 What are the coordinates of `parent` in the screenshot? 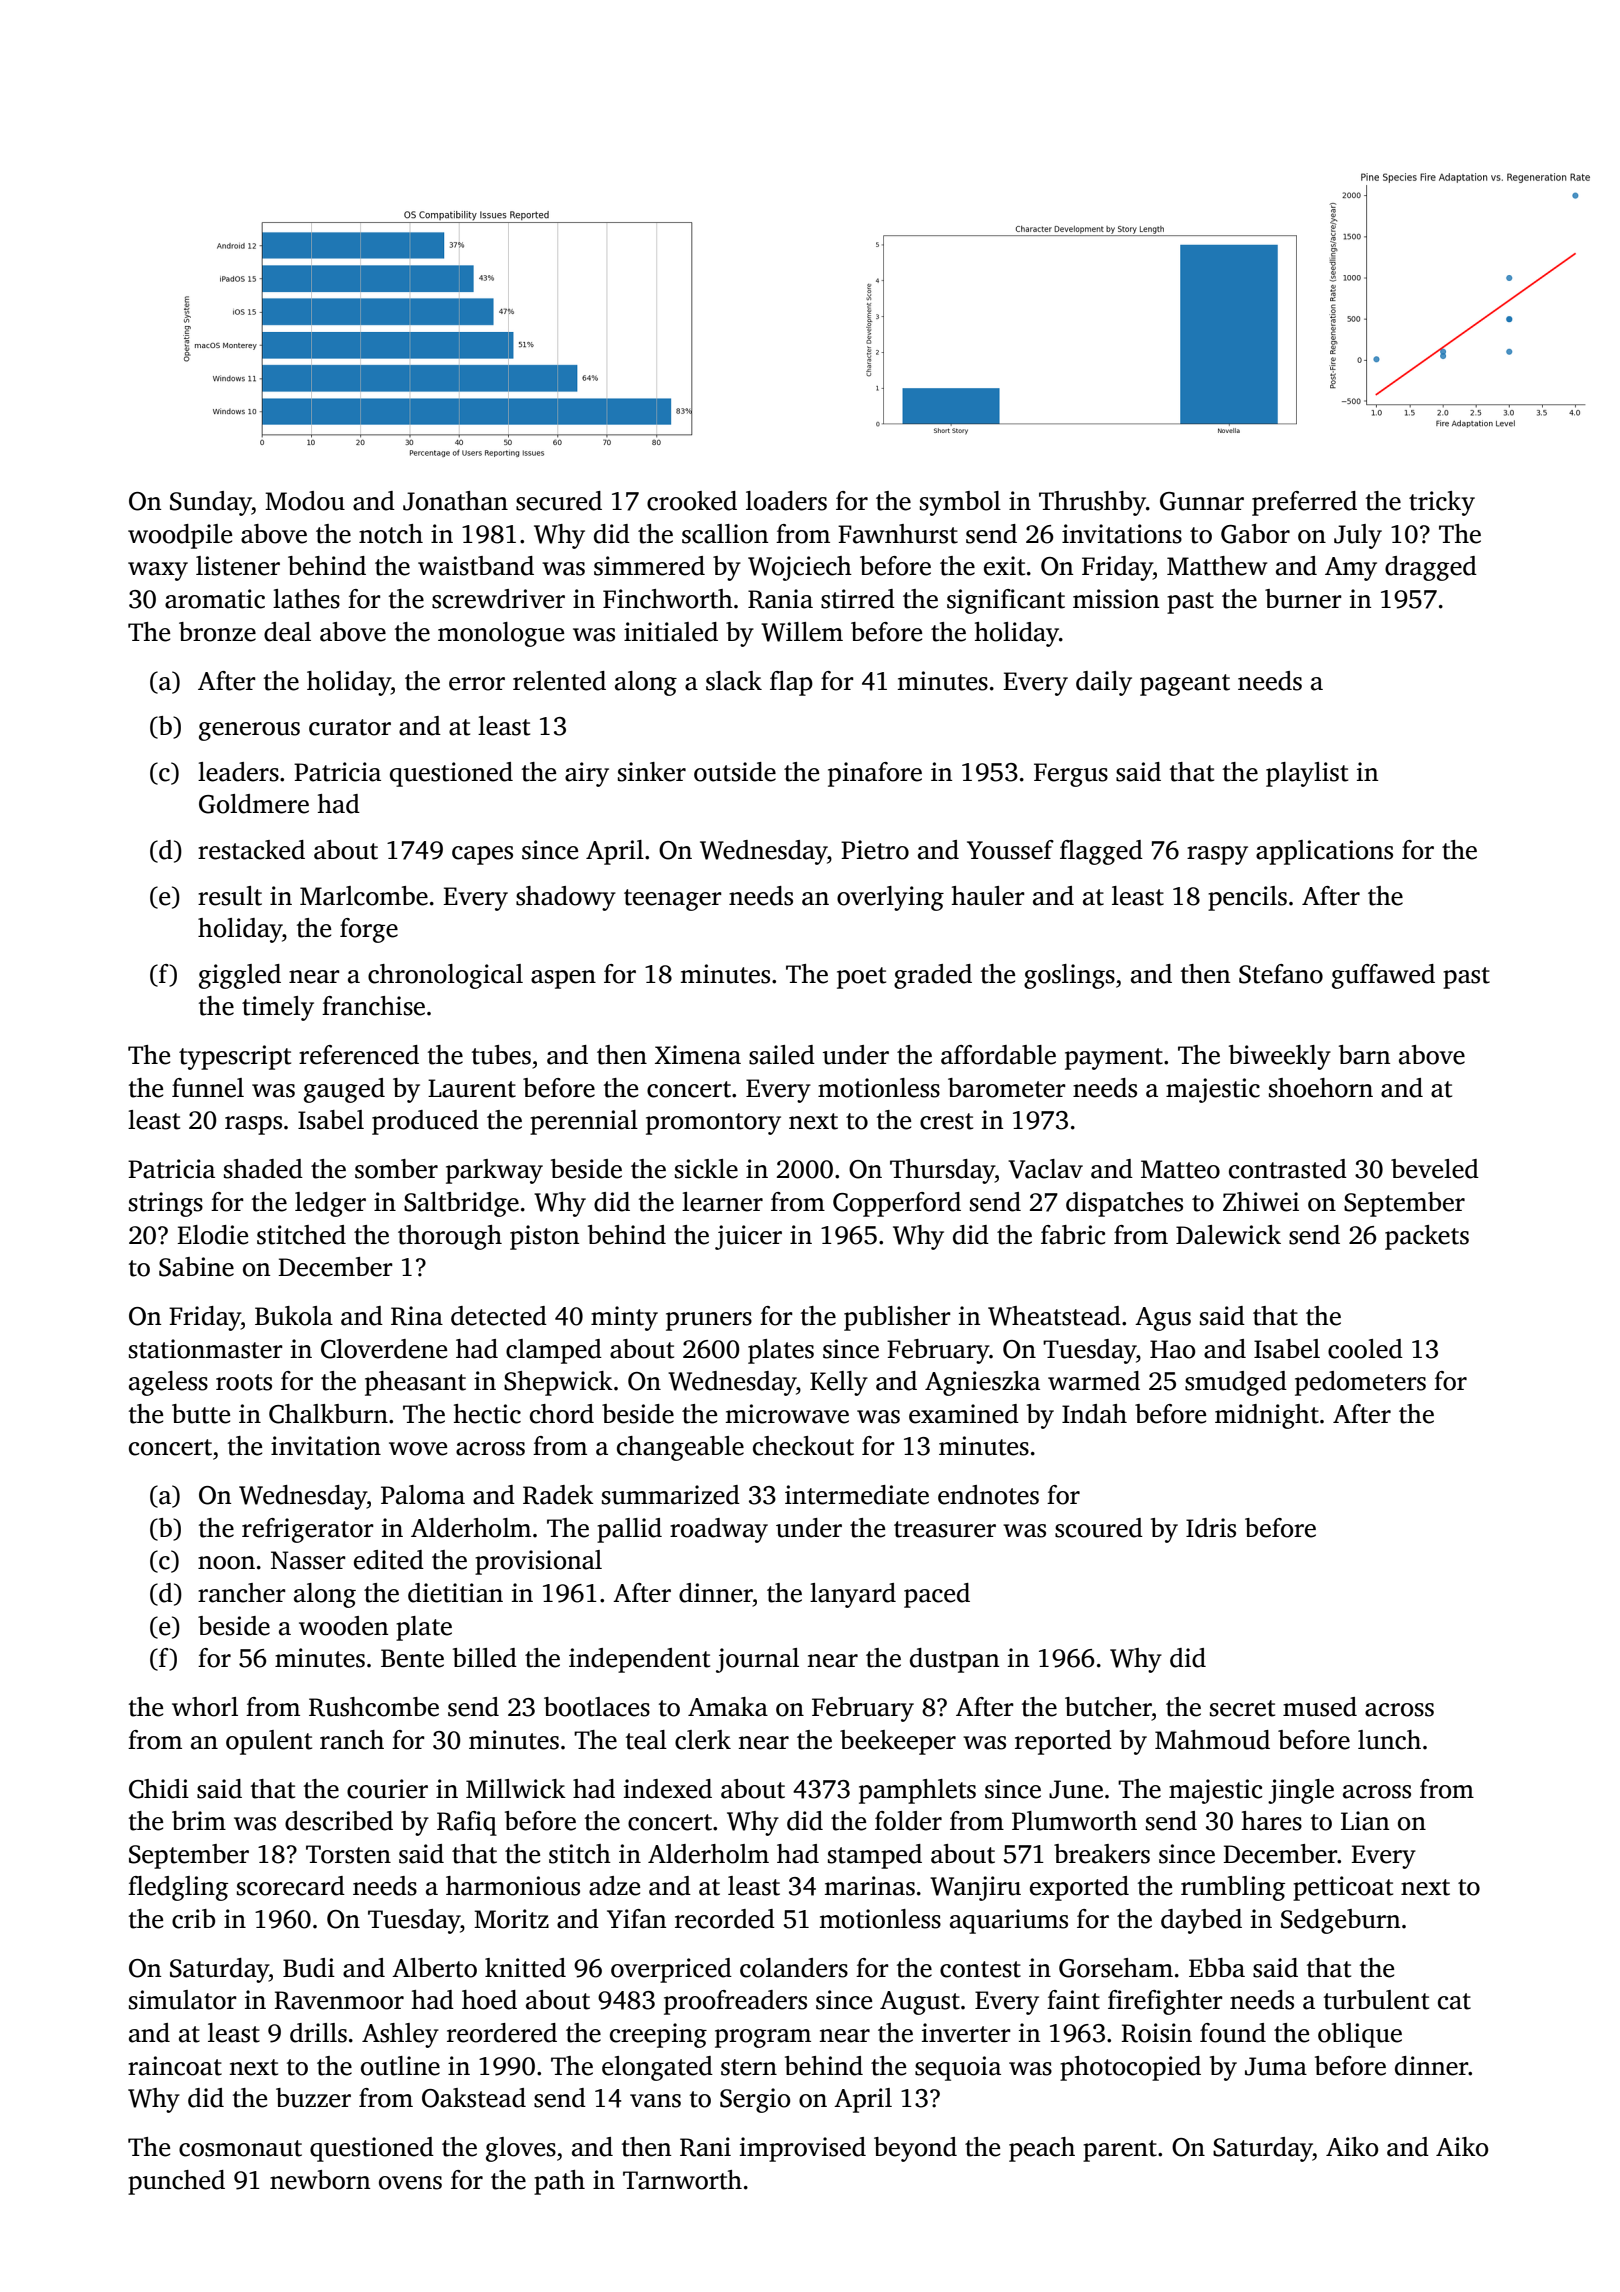 It's located at (1120, 2151).
